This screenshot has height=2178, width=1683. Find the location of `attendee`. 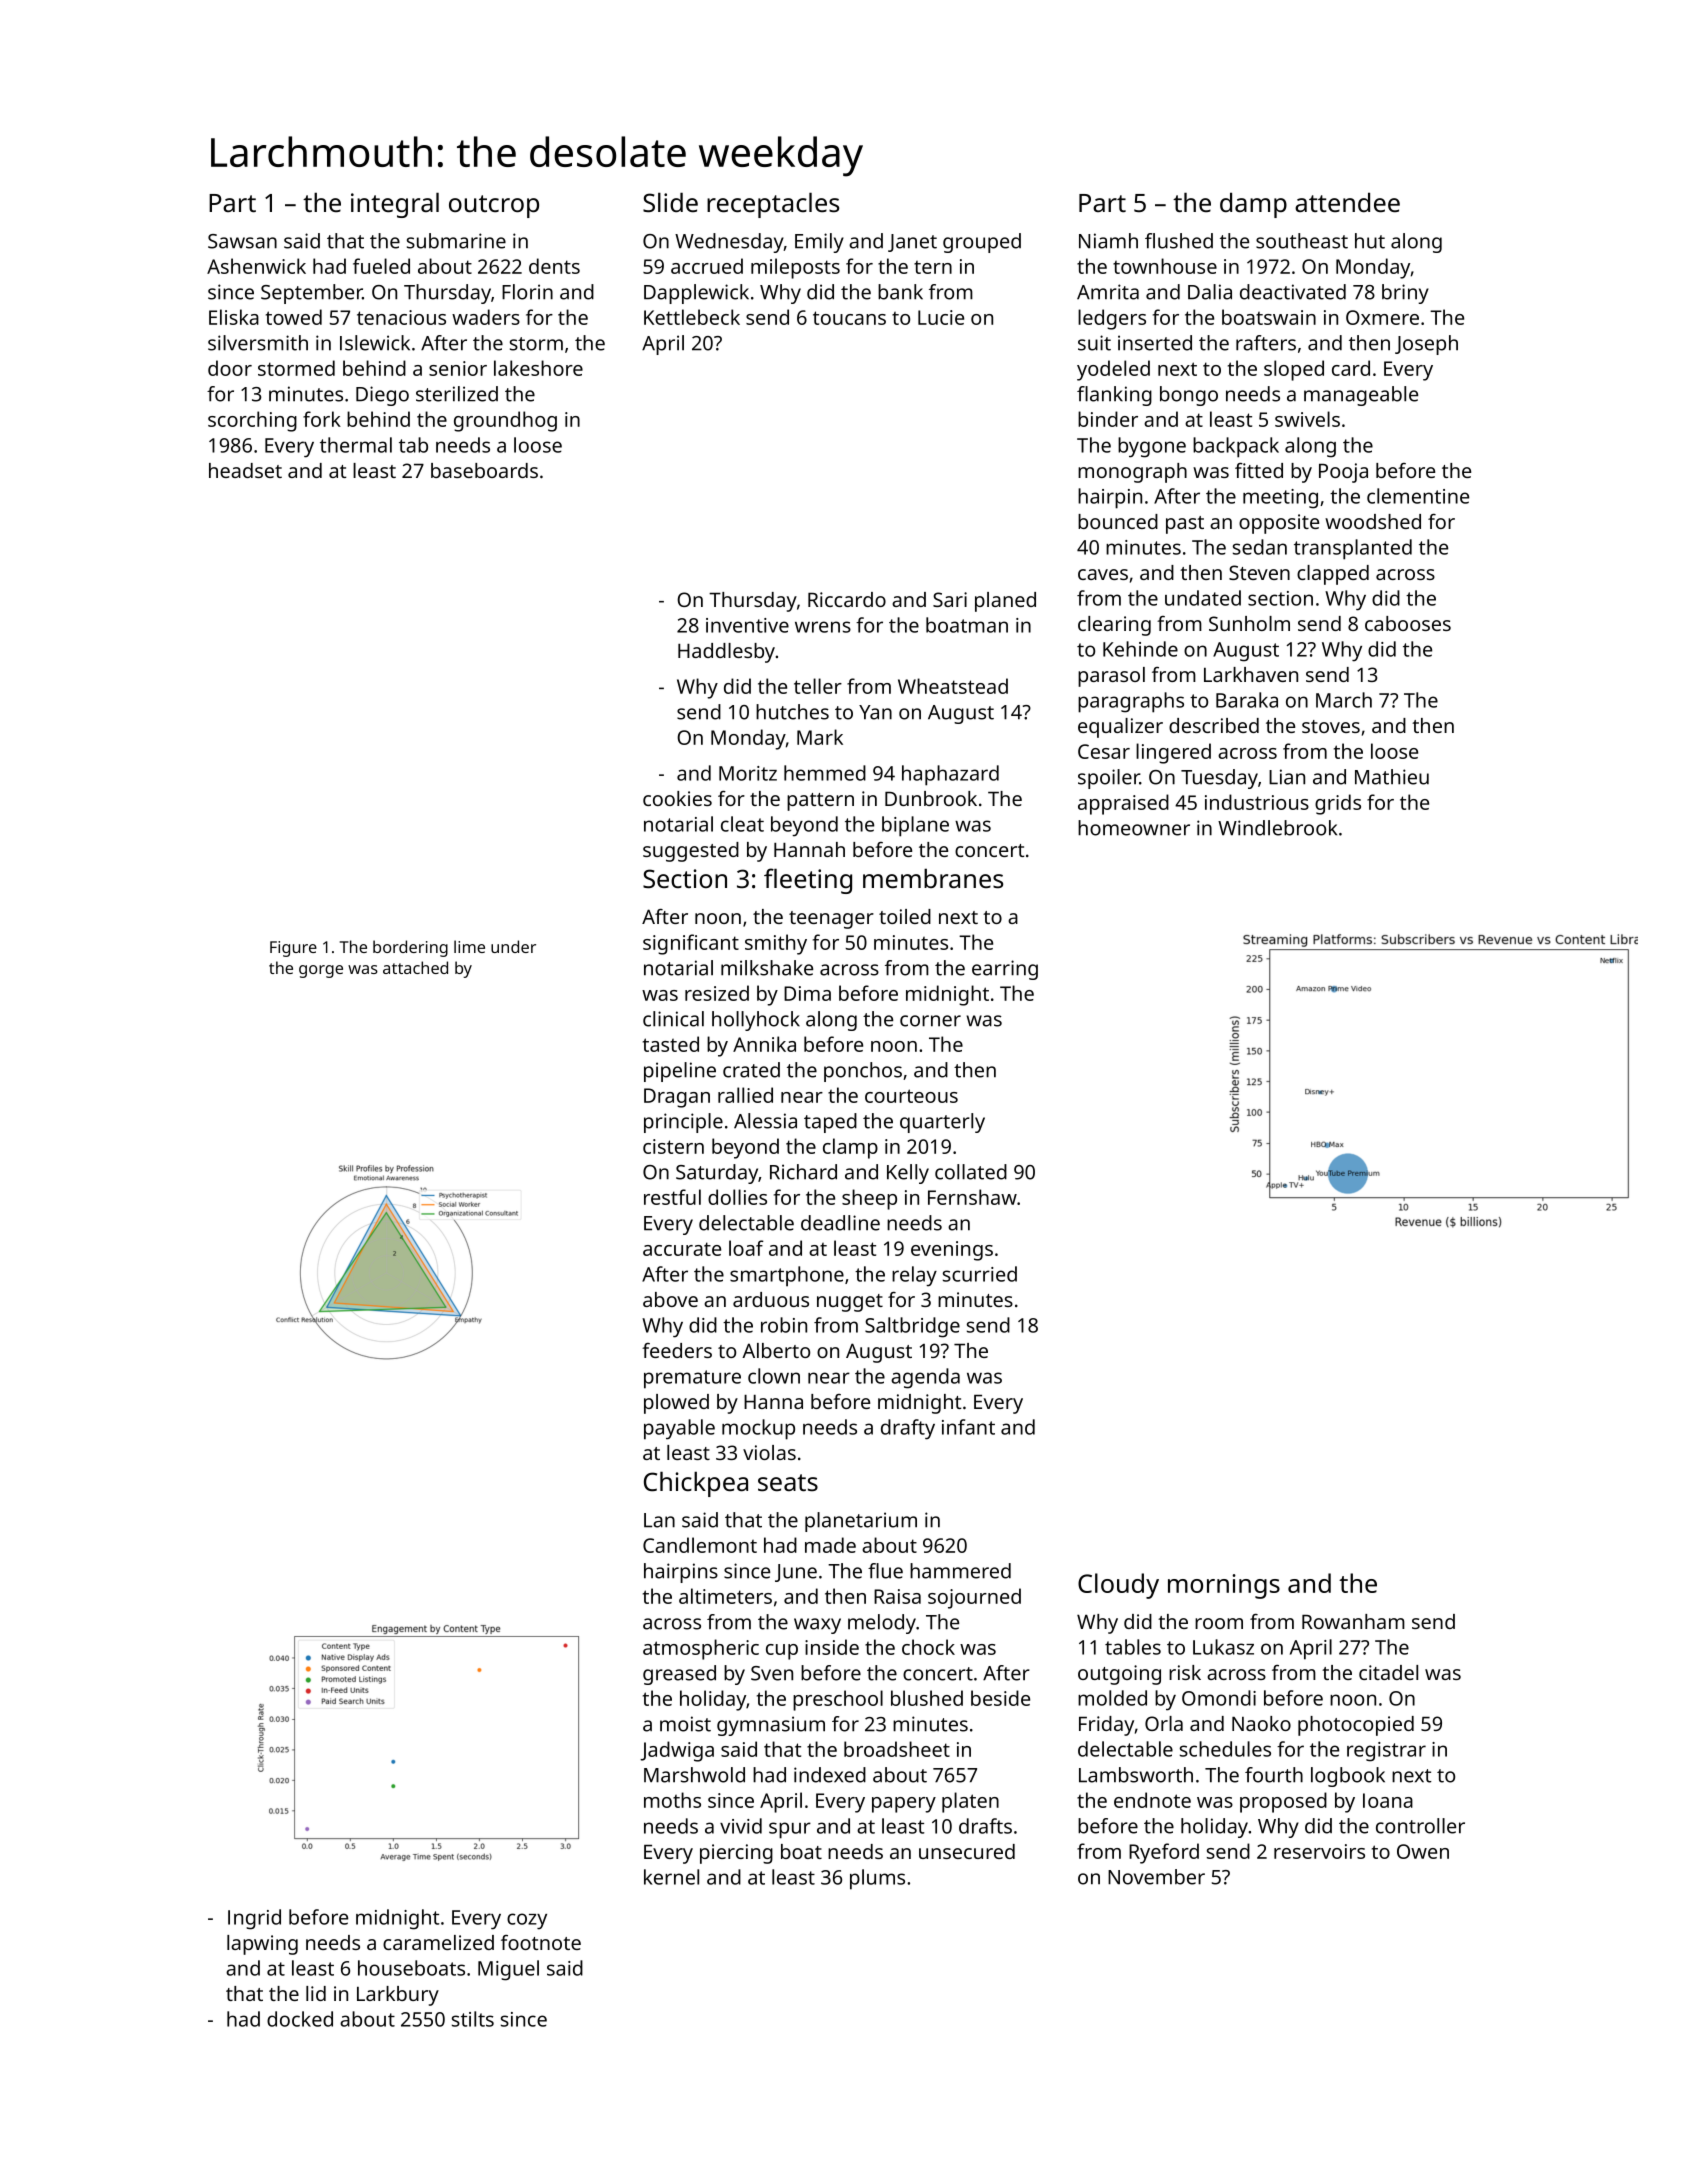

attendee is located at coordinates (1347, 202).
